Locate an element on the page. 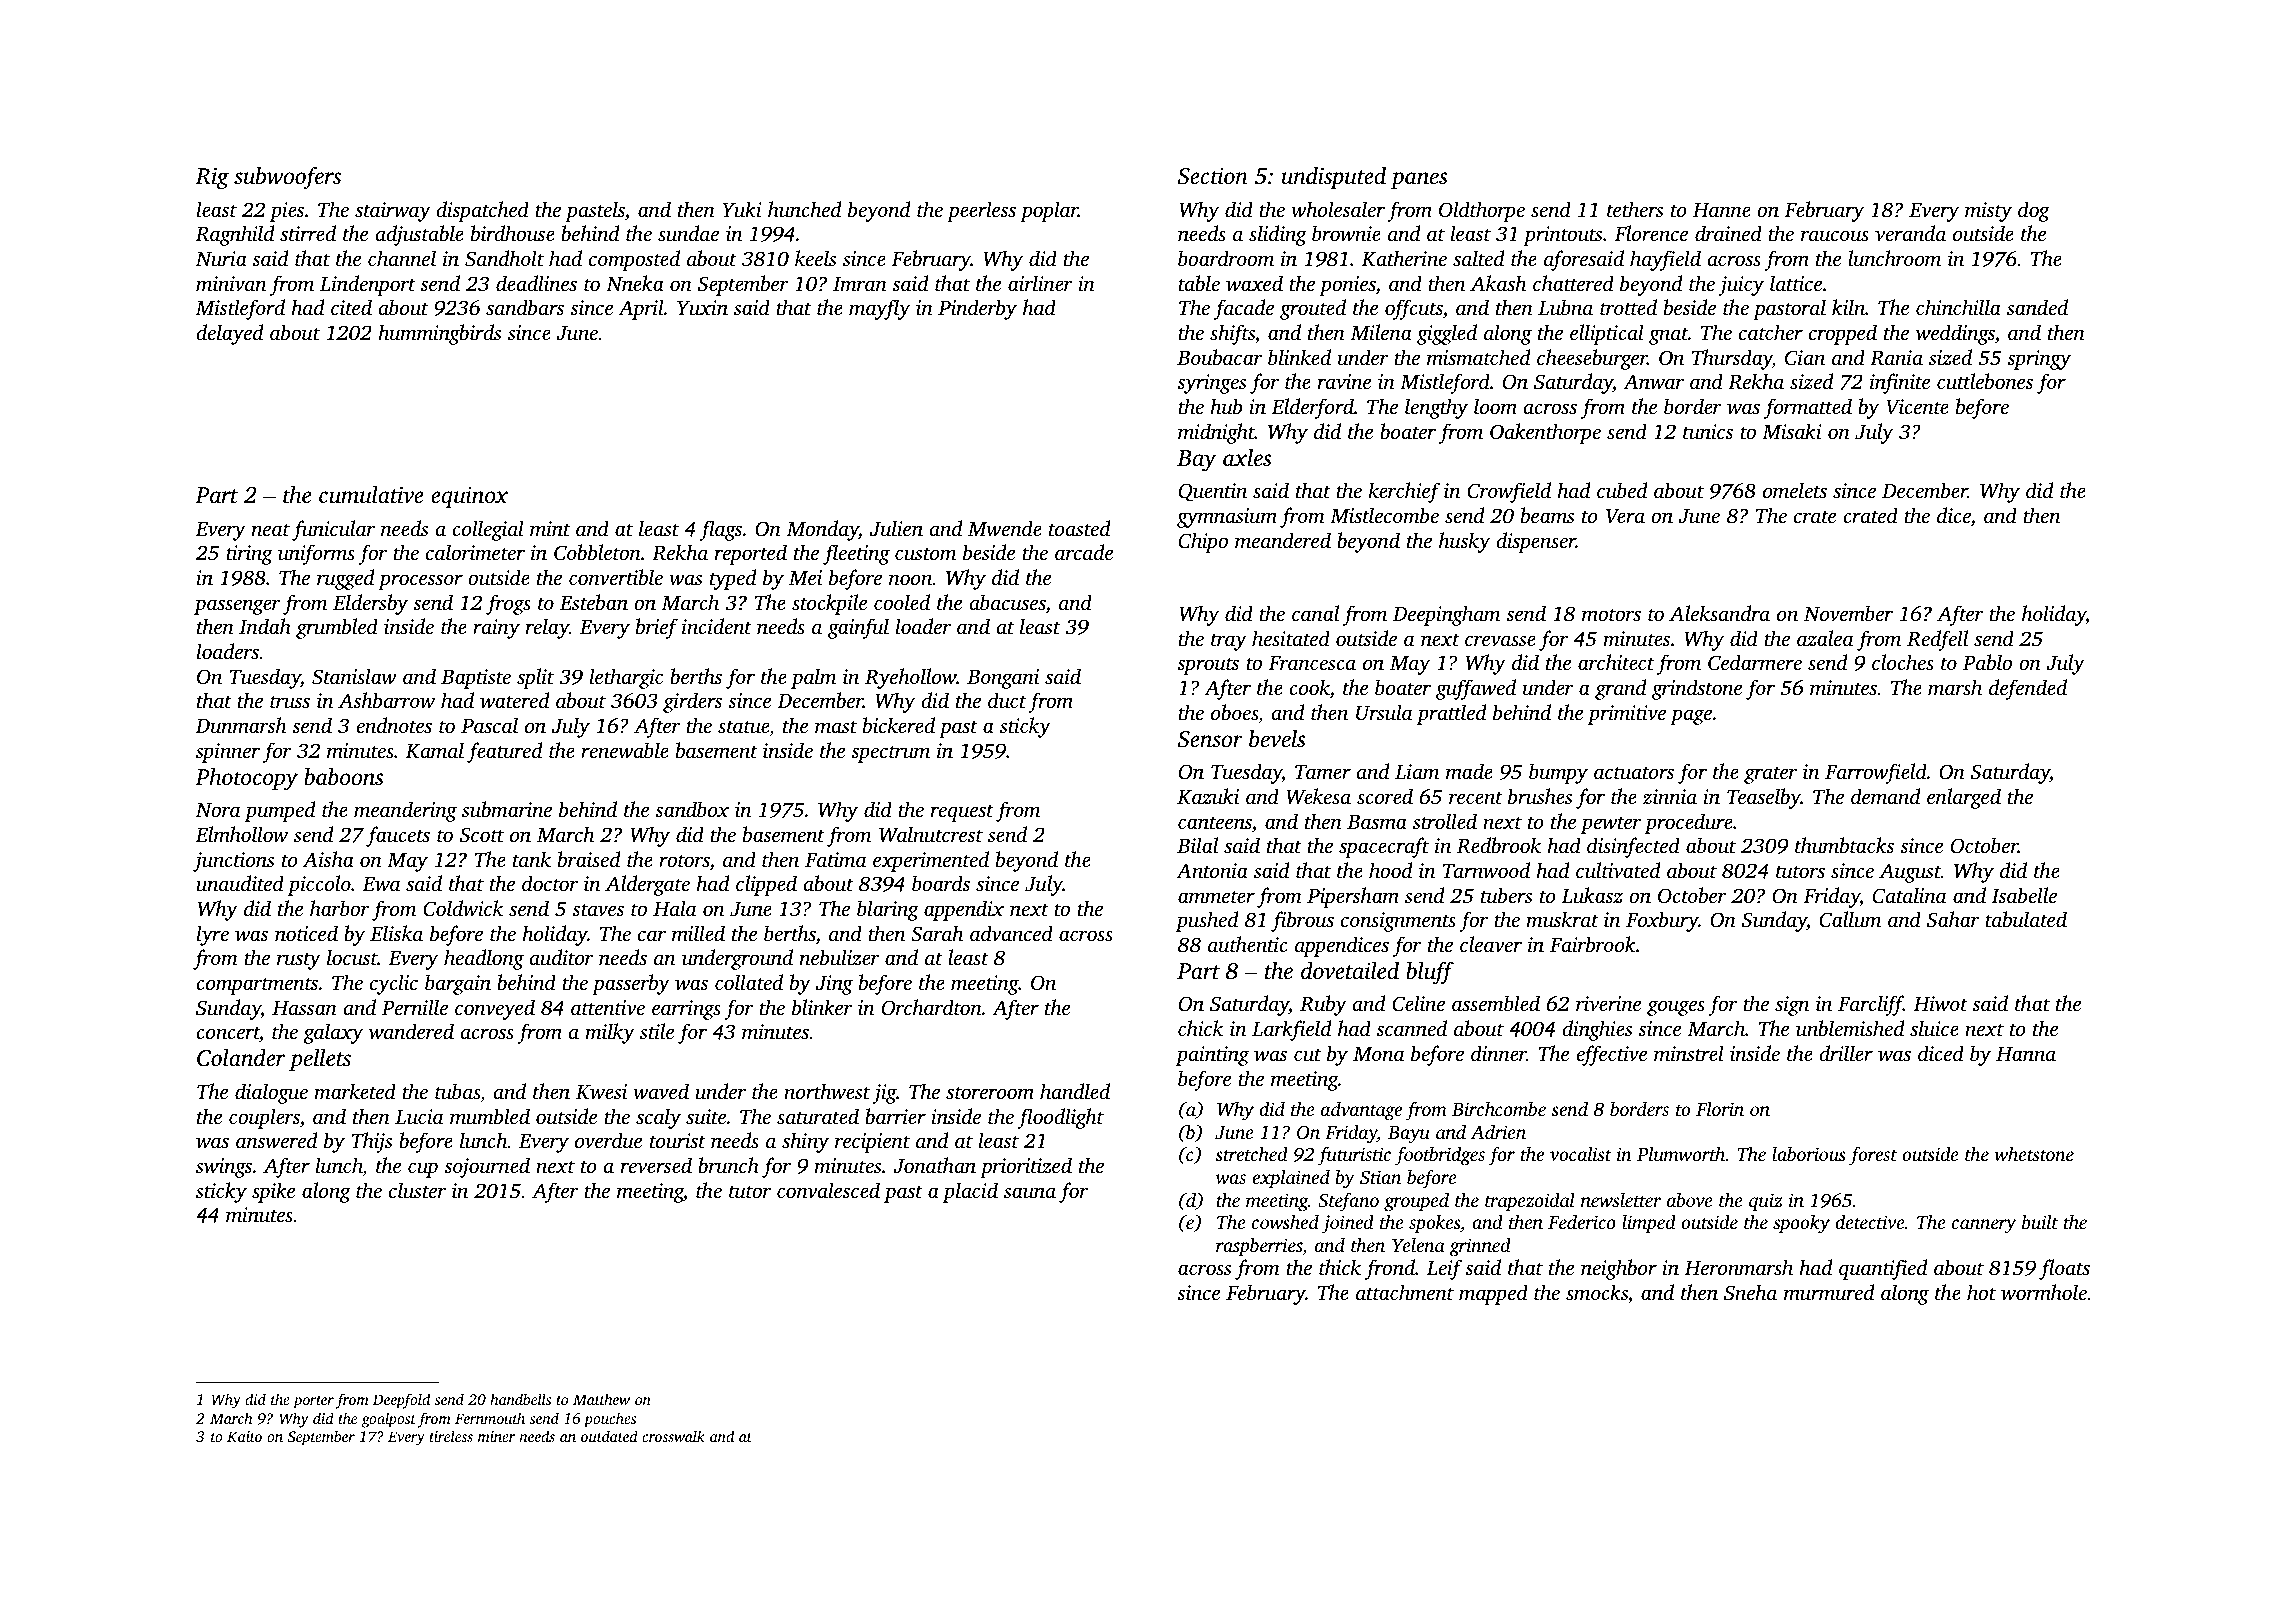  subwoofers is located at coordinates (287, 178).
